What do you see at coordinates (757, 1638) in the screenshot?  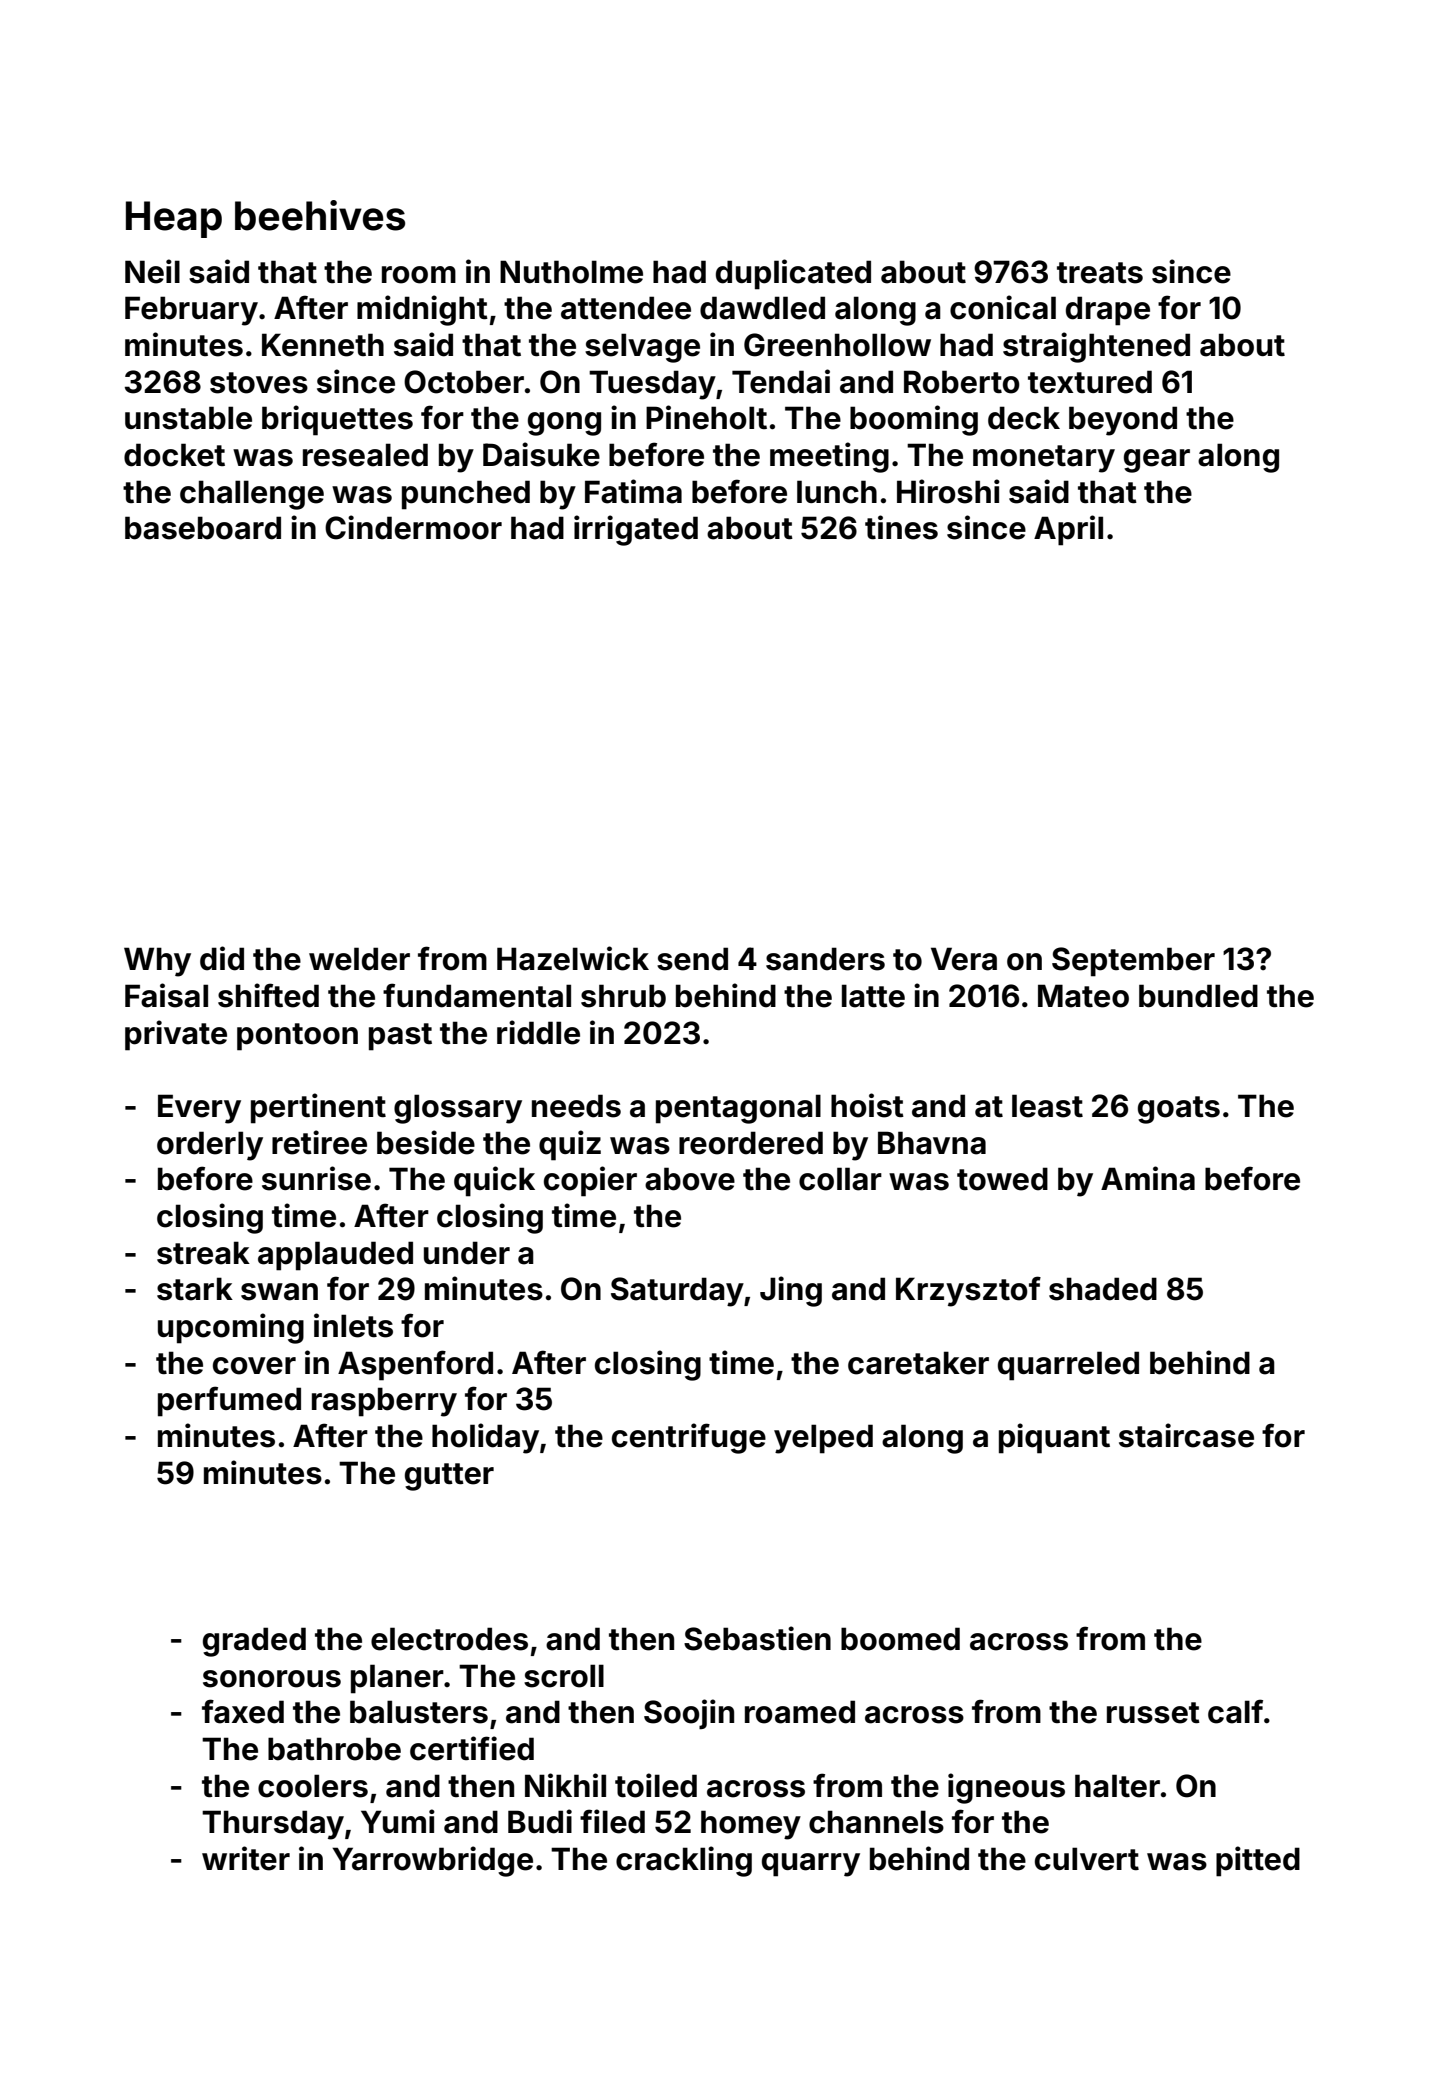 I see `Sebastien` at bounding box center [757, 1638].
